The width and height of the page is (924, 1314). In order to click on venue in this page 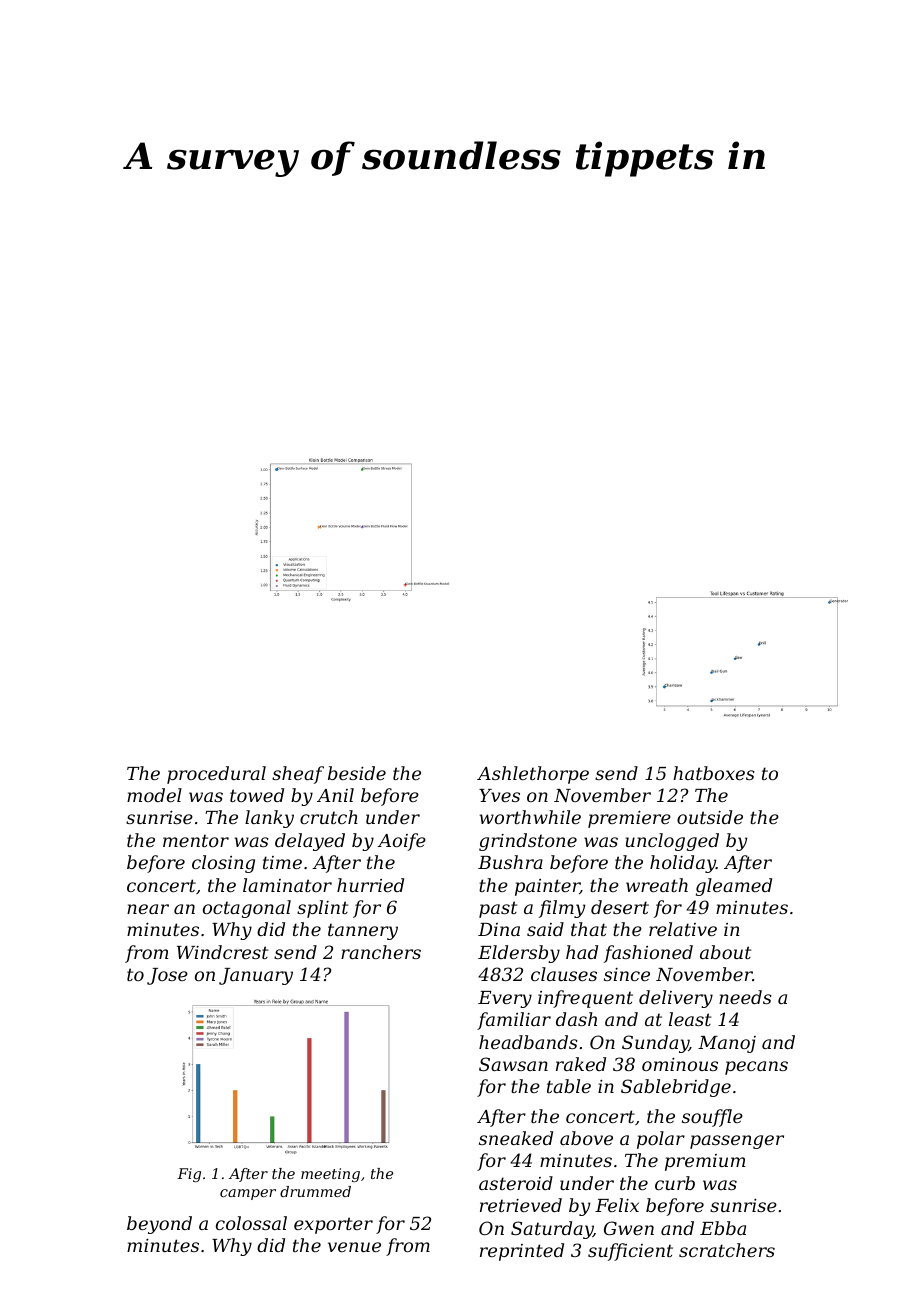, I will do `click(354, 1247)`.
